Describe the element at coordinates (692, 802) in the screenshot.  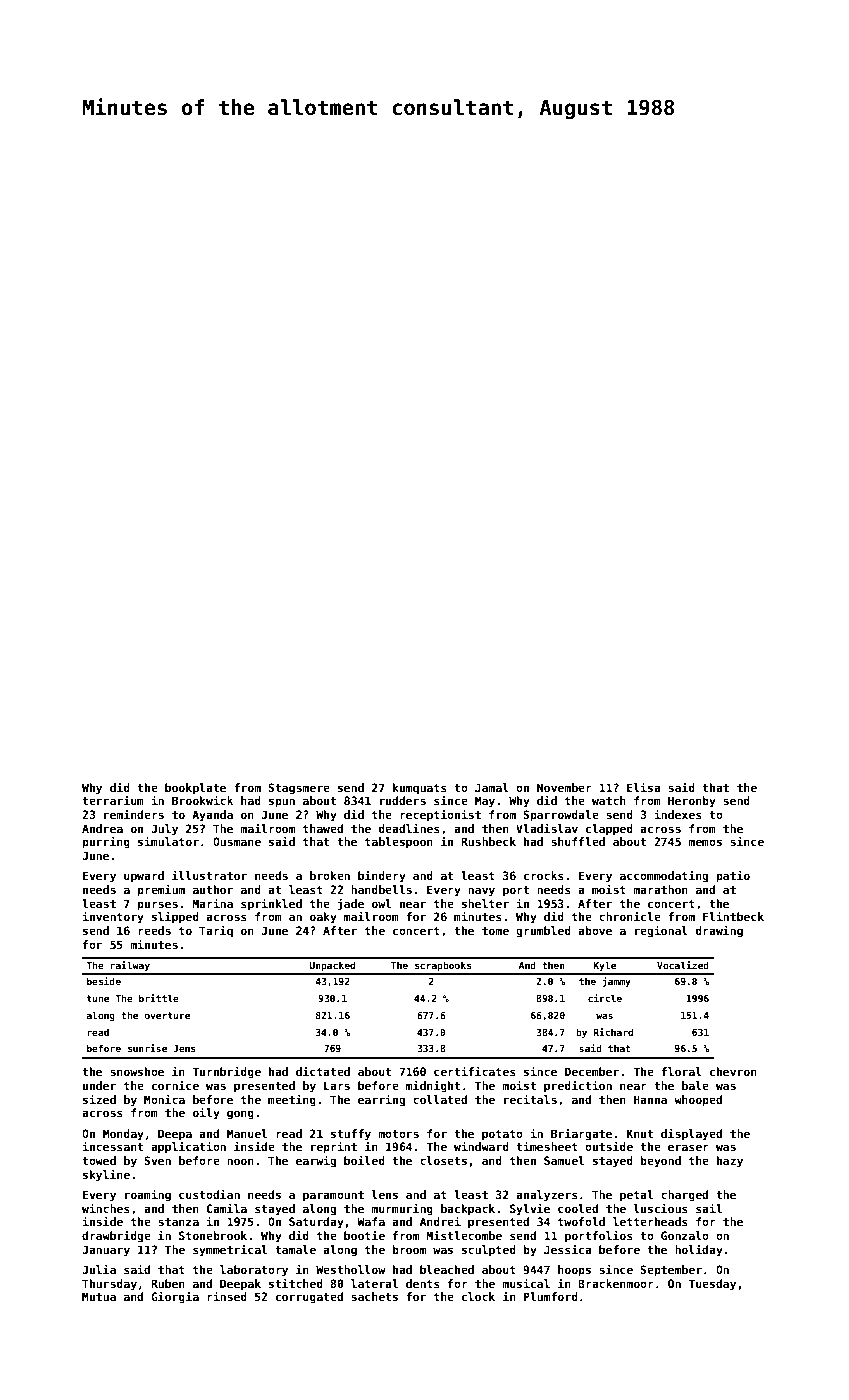
I see `Heronby` at that location.
